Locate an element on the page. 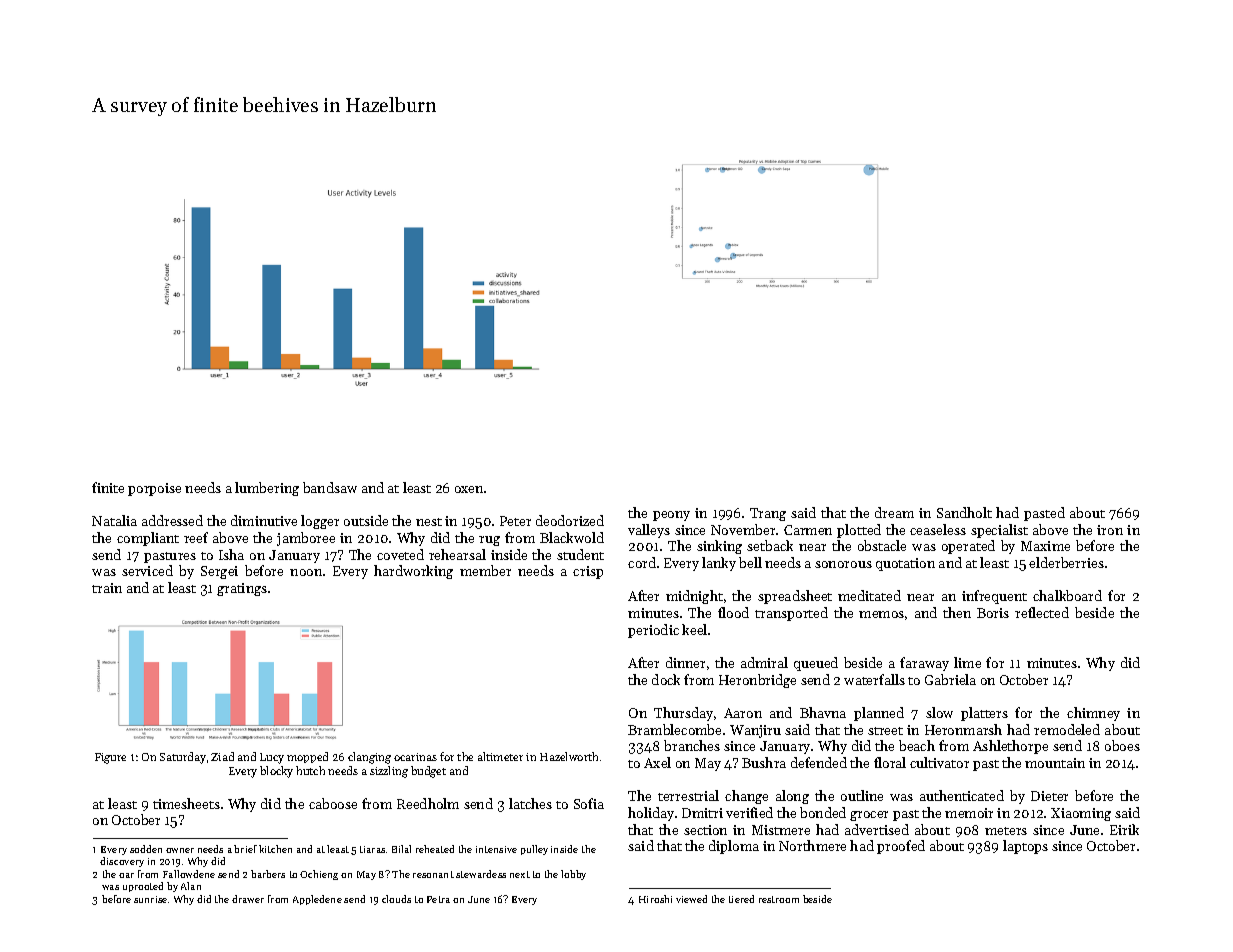 This image has height=952, width=1233. oxen is located at coordinates (469, 489).
